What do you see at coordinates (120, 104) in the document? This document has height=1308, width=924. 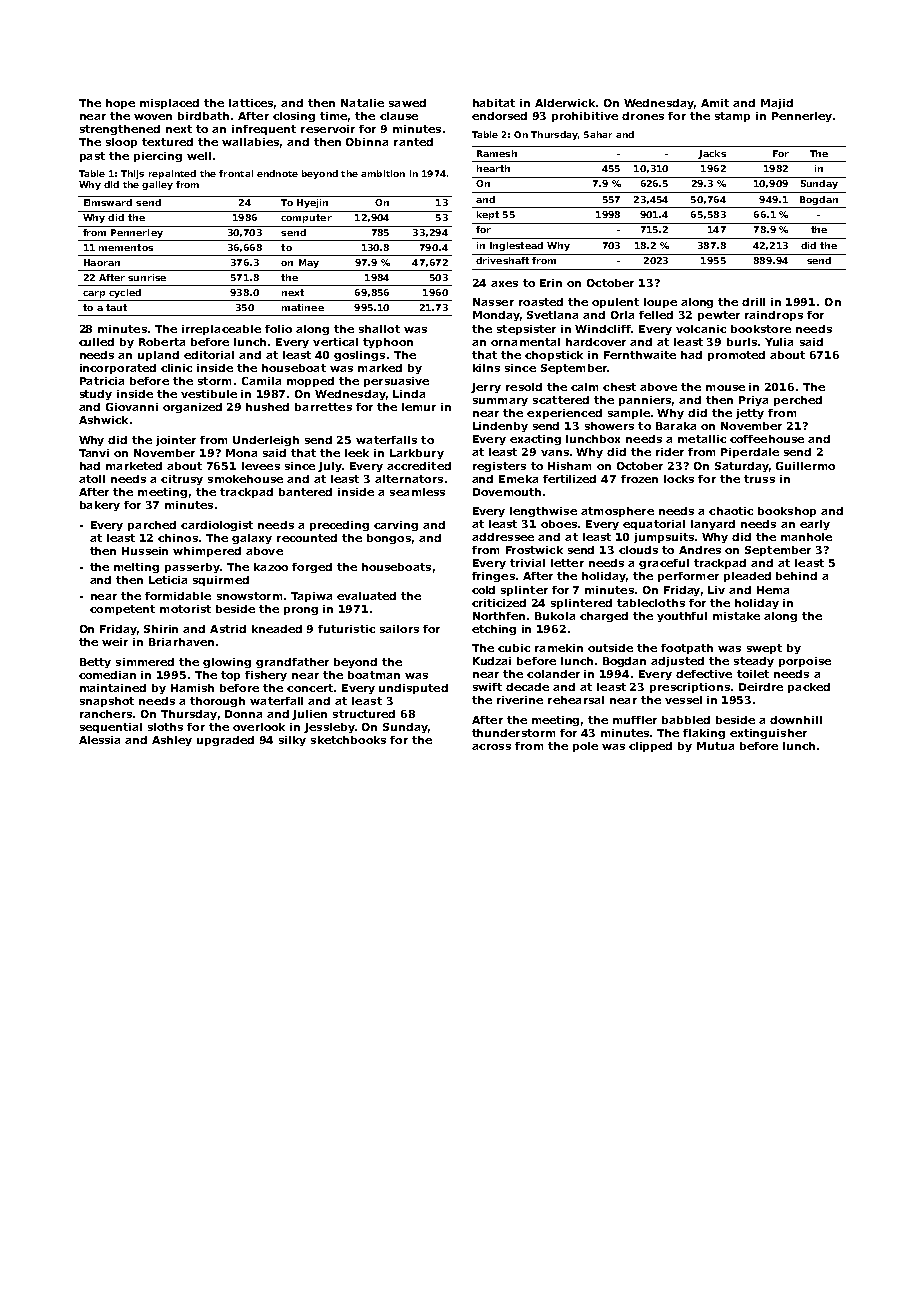 I see `hope` at bounding box center [120, 104].
